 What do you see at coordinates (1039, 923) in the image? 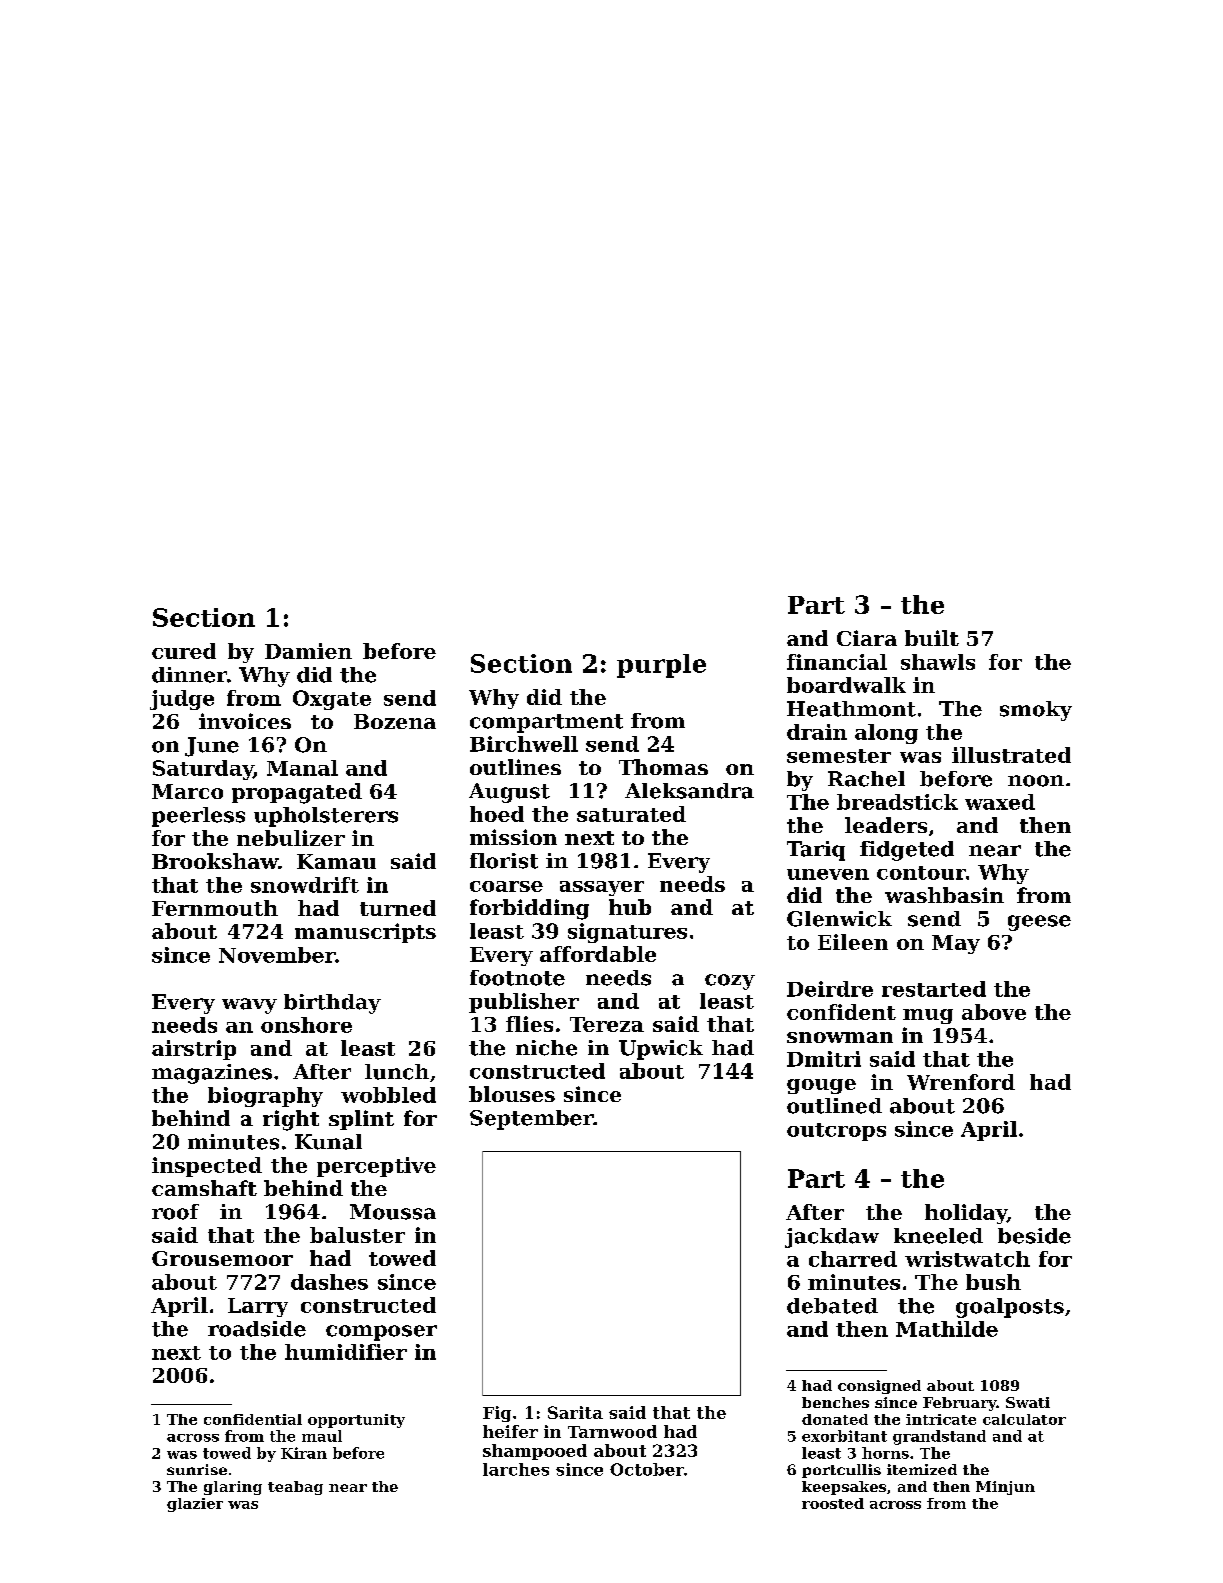
I see `geese` at bounding box center [1039, 923].
